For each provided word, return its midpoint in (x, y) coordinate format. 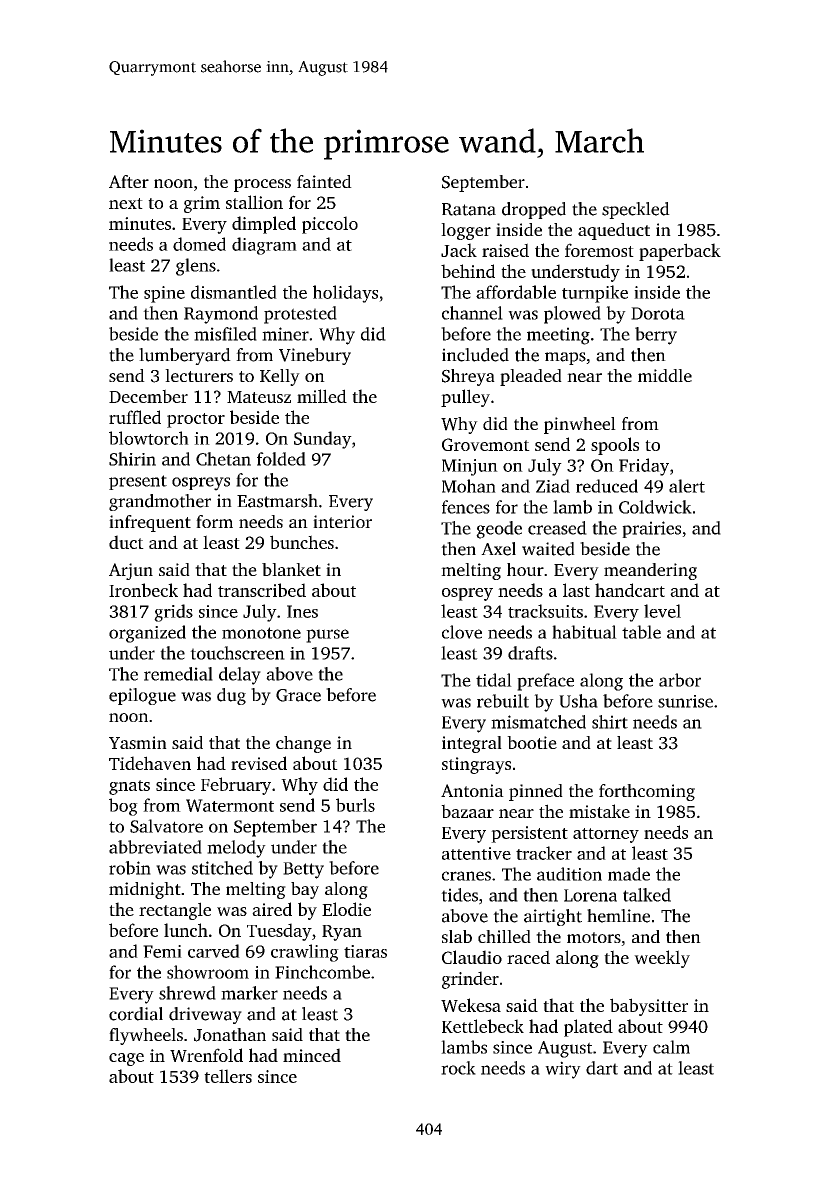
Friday (644, 467)
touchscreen (237, 653)
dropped (534, 210)
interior (342, 521)
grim (202, 204)
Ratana (469, 209)
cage (126, 1059)
